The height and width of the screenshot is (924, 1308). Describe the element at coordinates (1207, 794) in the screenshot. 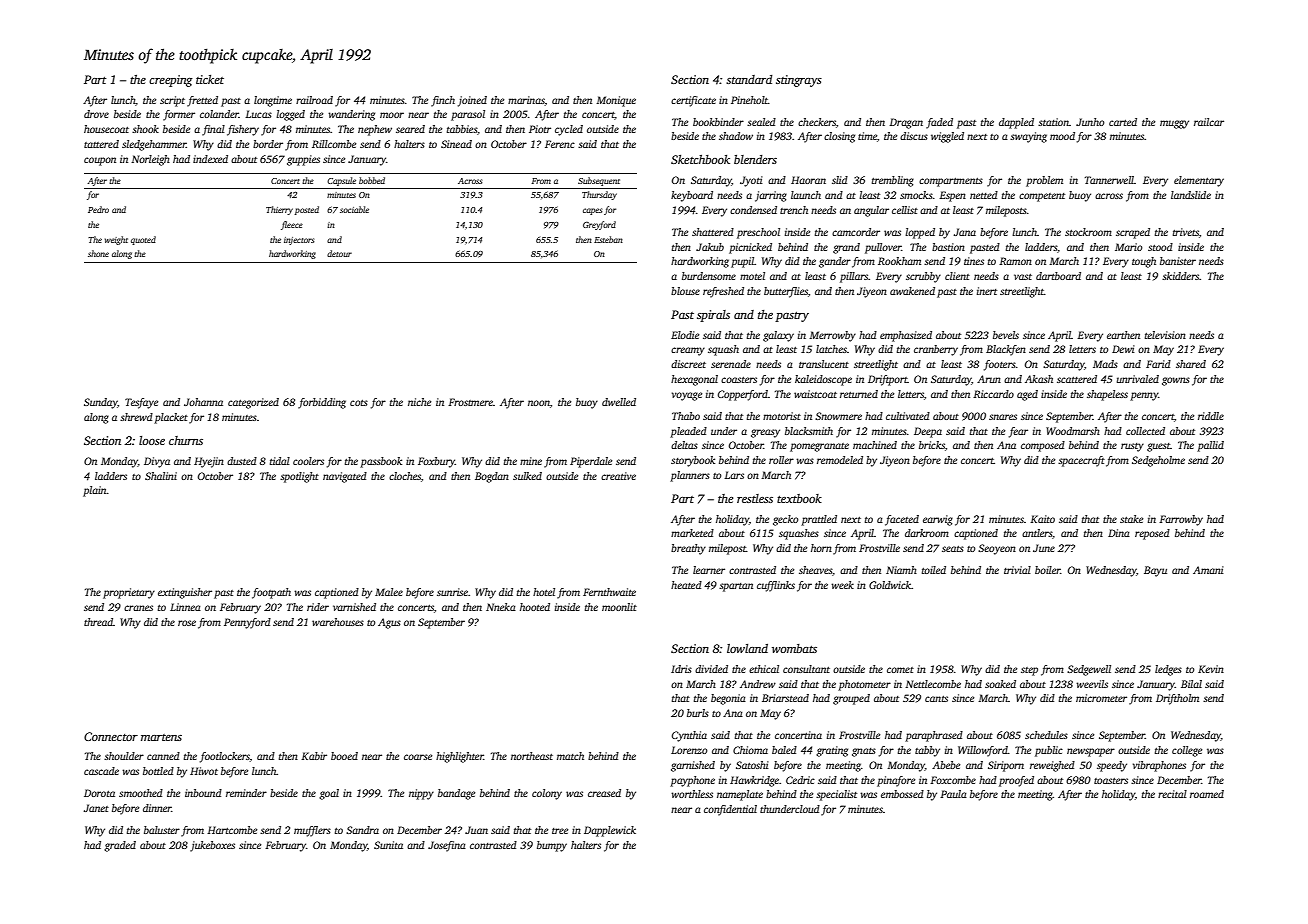

I see `roamed` at that location.
